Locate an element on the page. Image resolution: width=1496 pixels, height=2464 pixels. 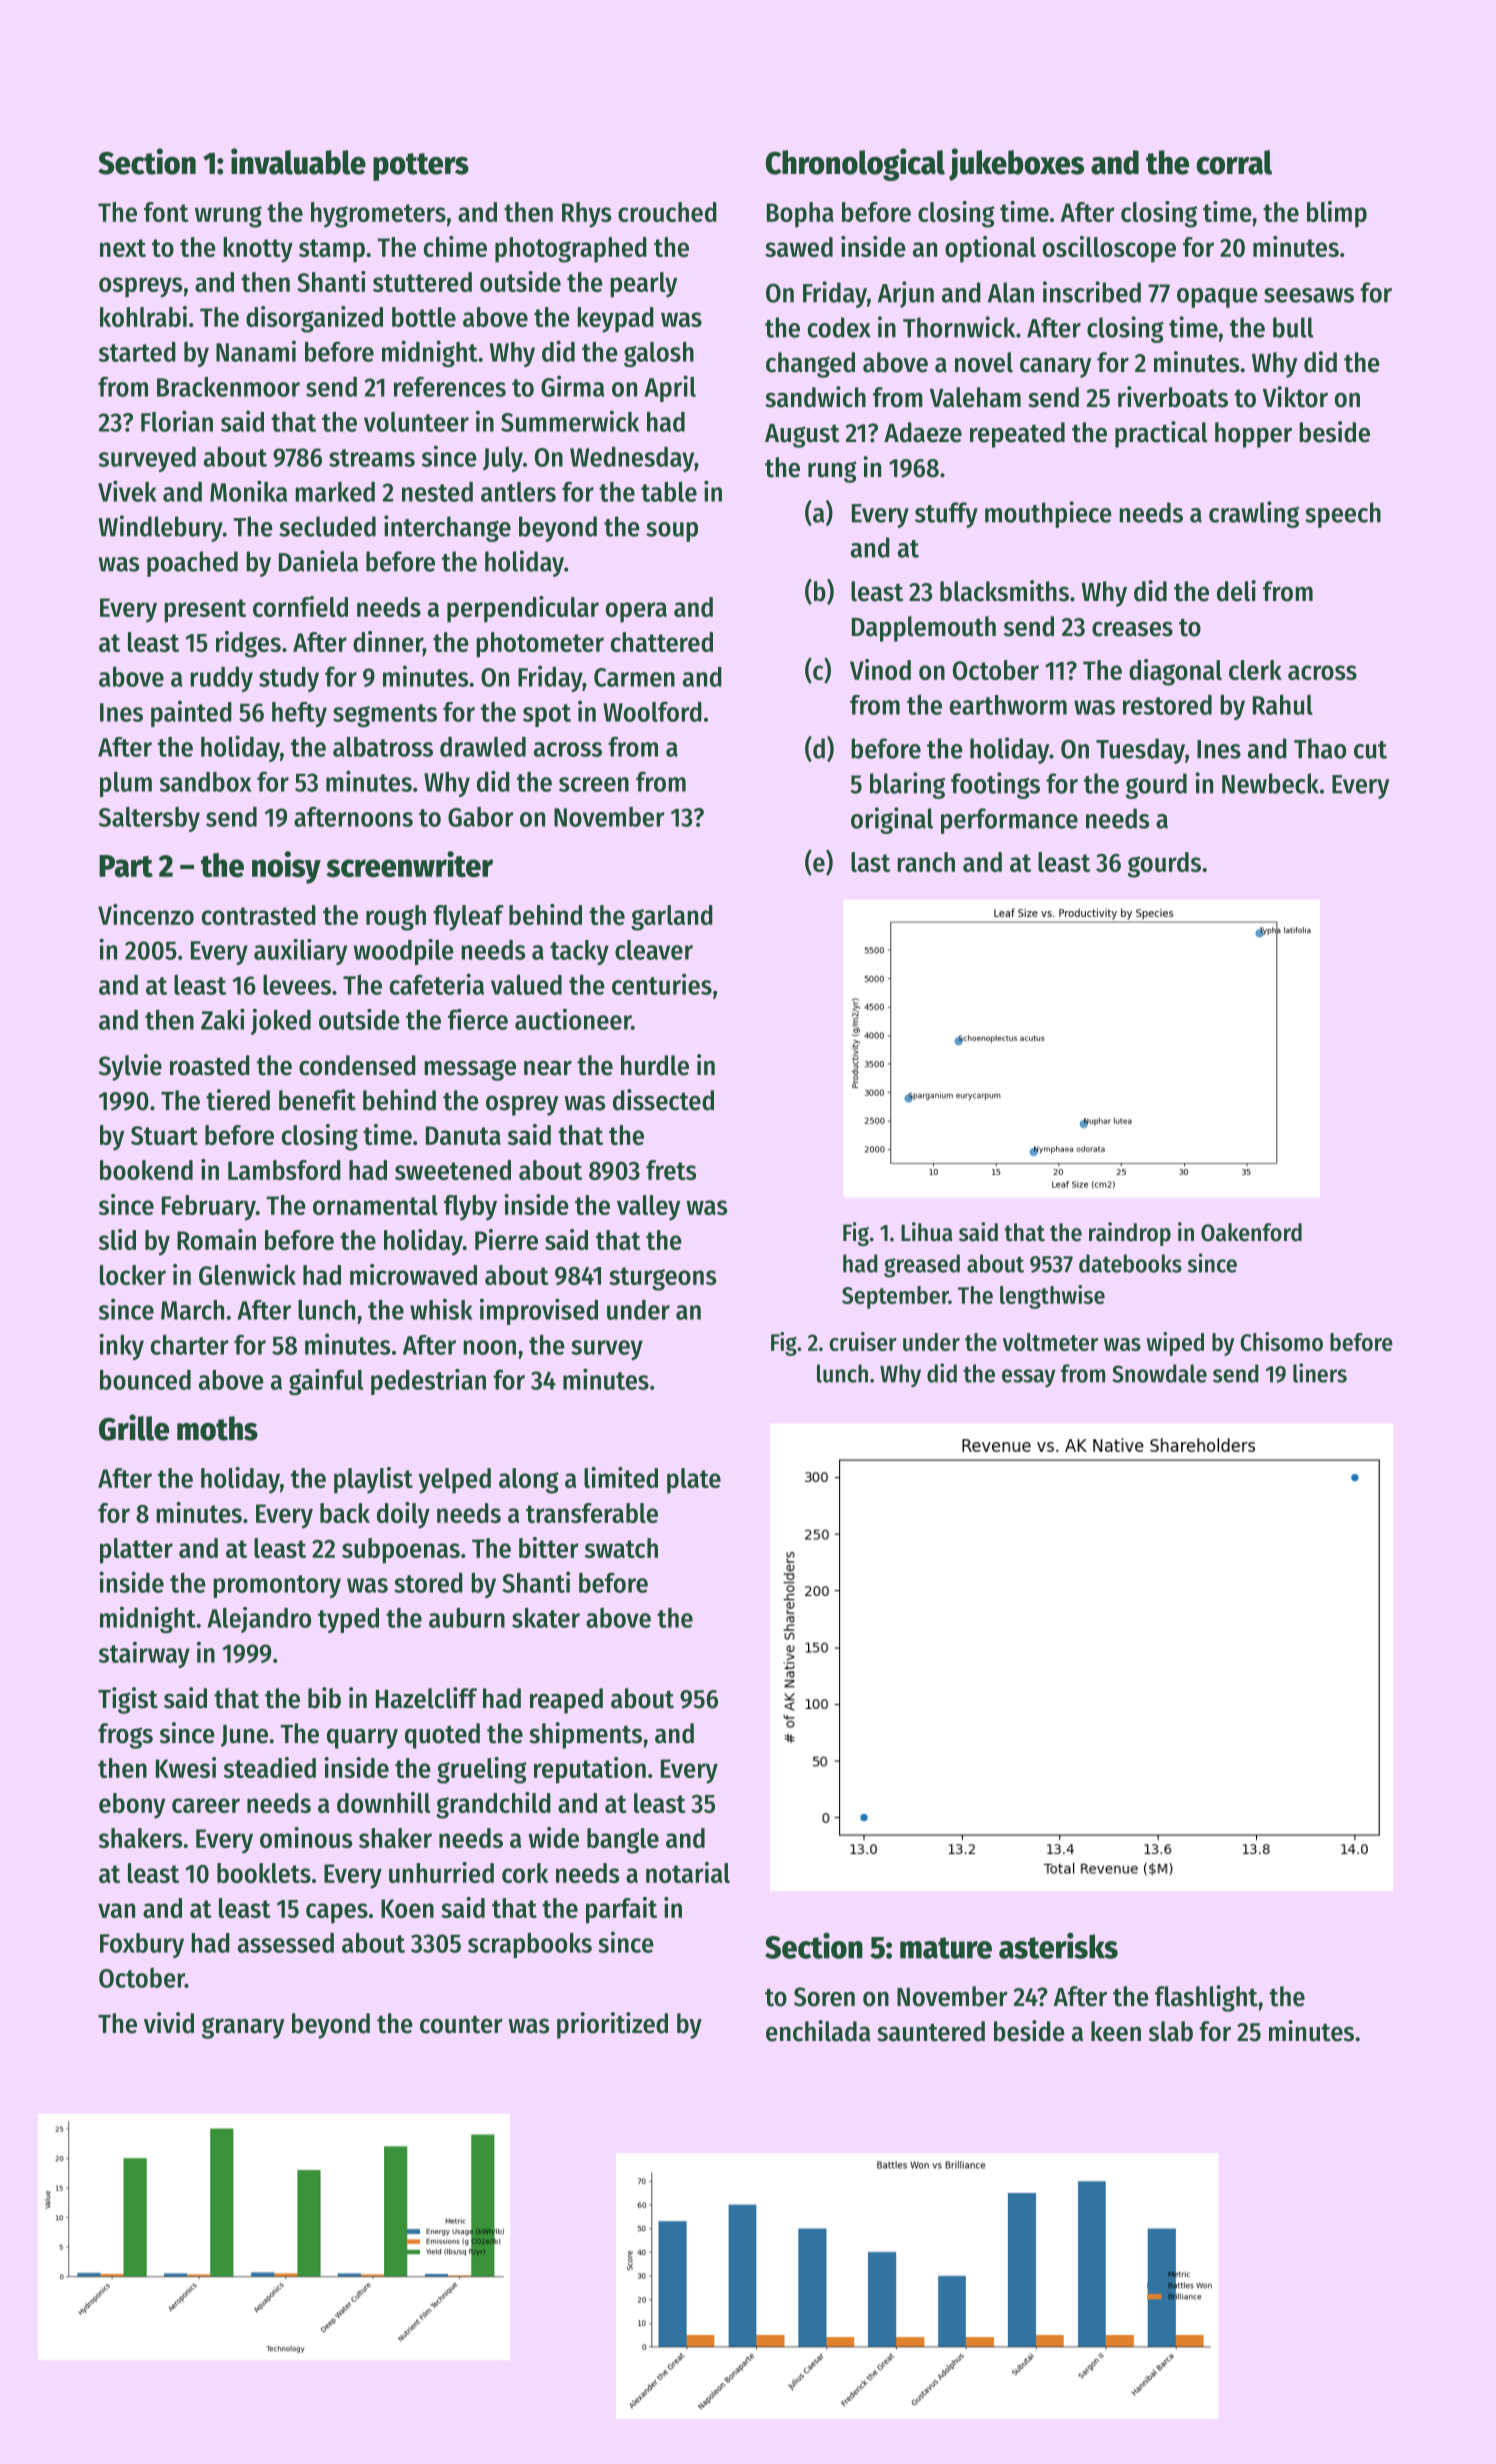
last is located at coordinates (870, 862).
